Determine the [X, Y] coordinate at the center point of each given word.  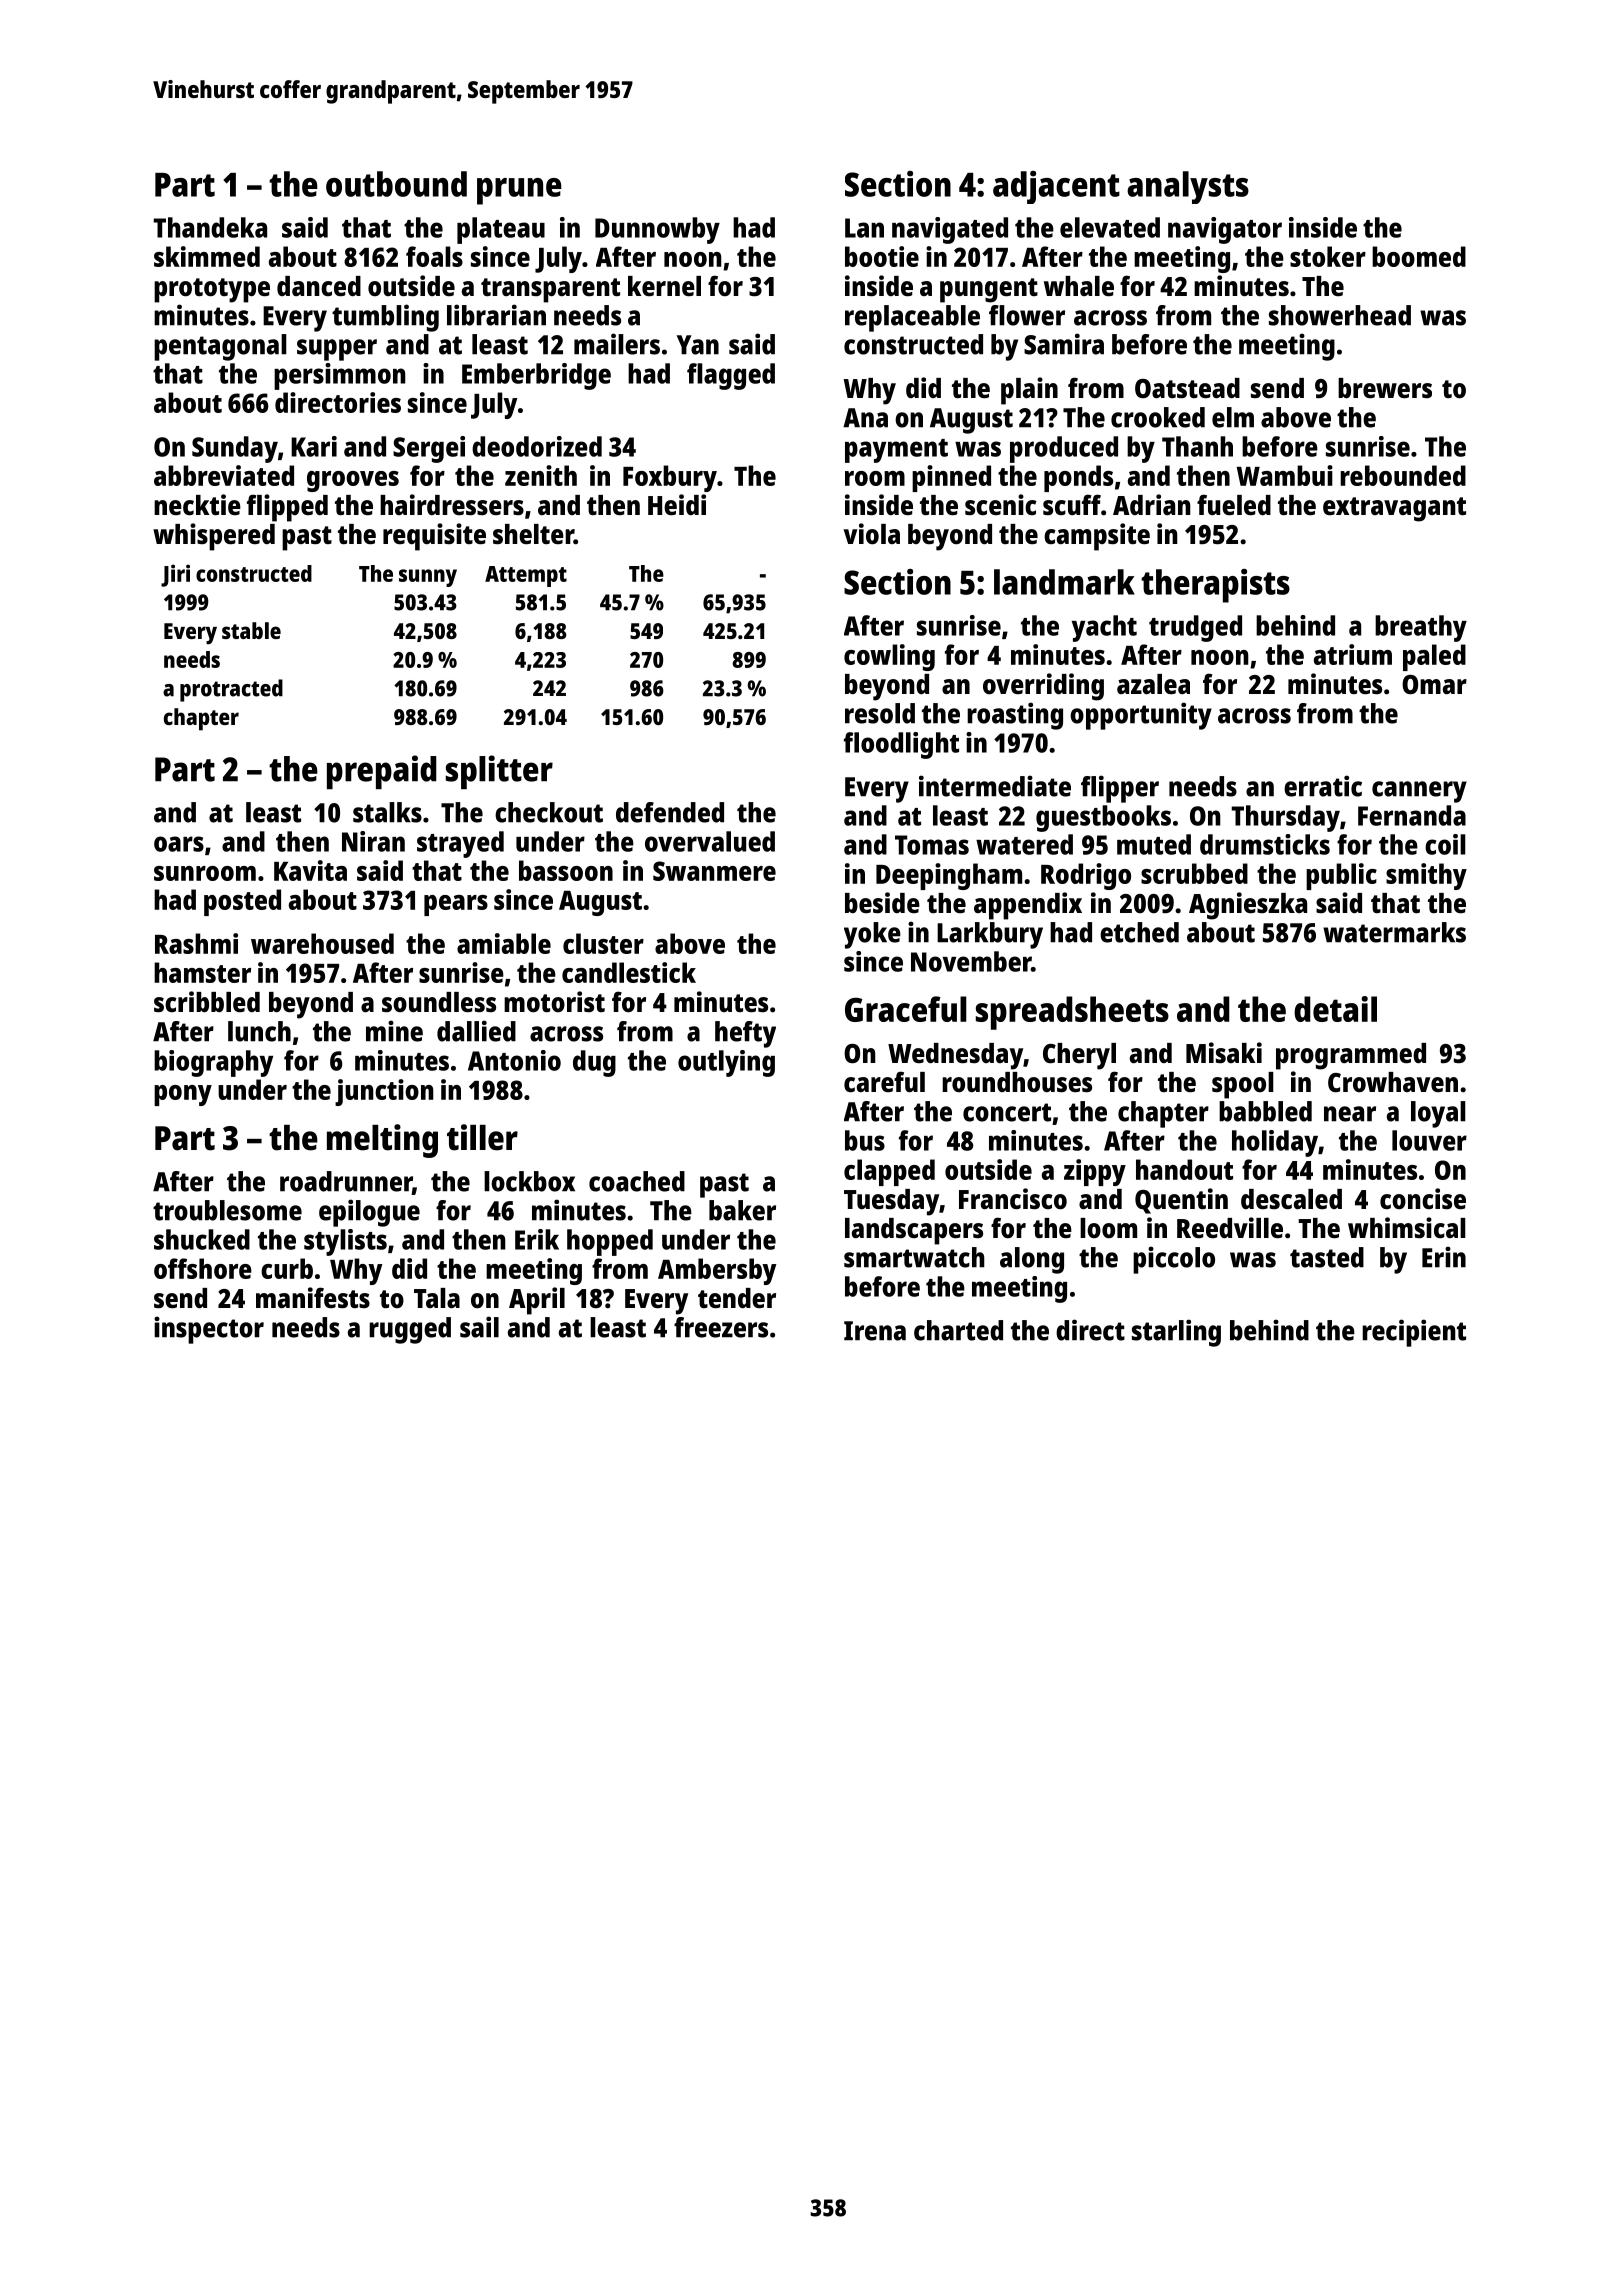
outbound [396, 184]
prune [519, 191]
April [537, 1301]
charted [958, 1330]
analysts [1188, 187]
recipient [1414, 1333]
